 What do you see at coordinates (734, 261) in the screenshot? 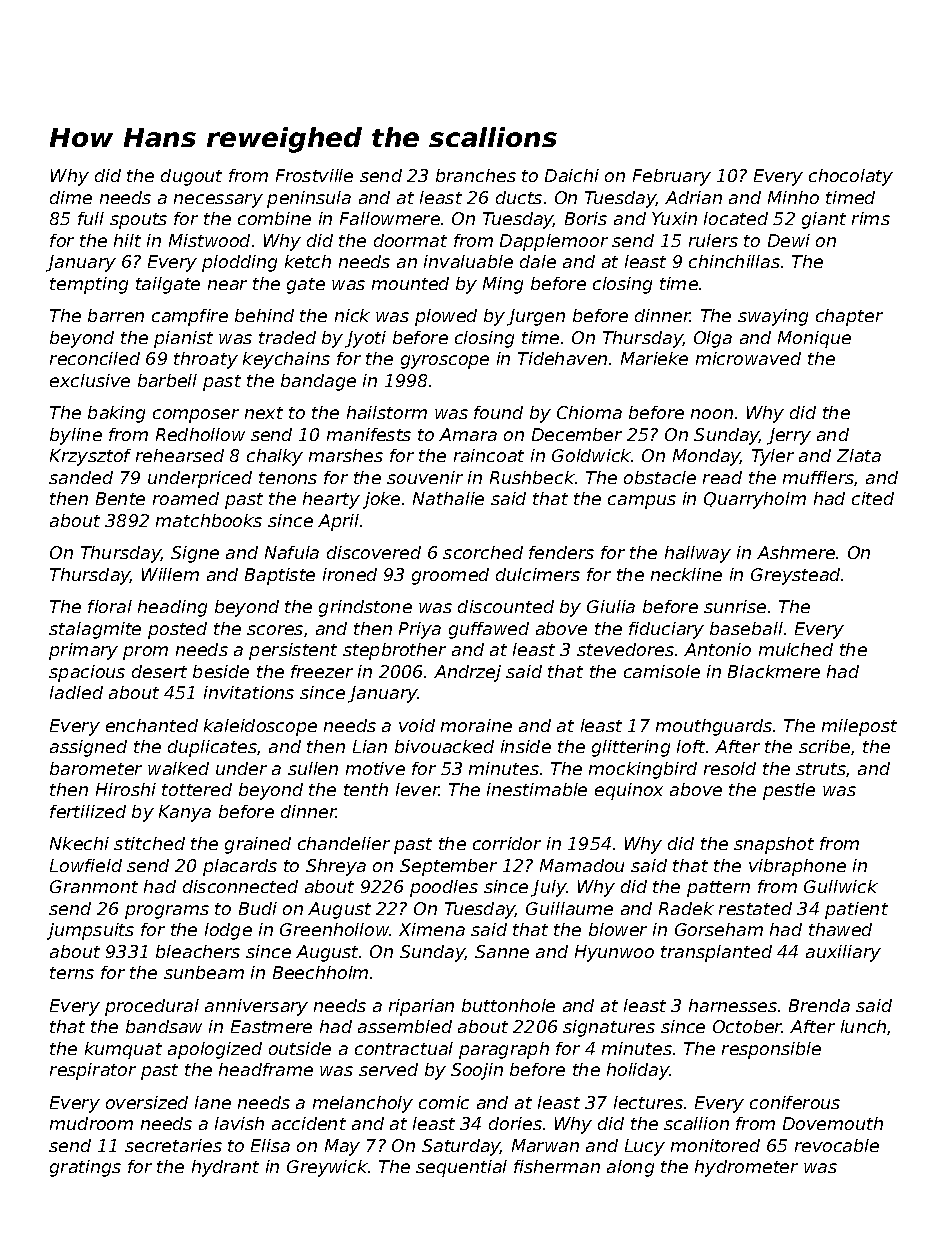
I see `chinchillas` at bounding box center [734, 261].
